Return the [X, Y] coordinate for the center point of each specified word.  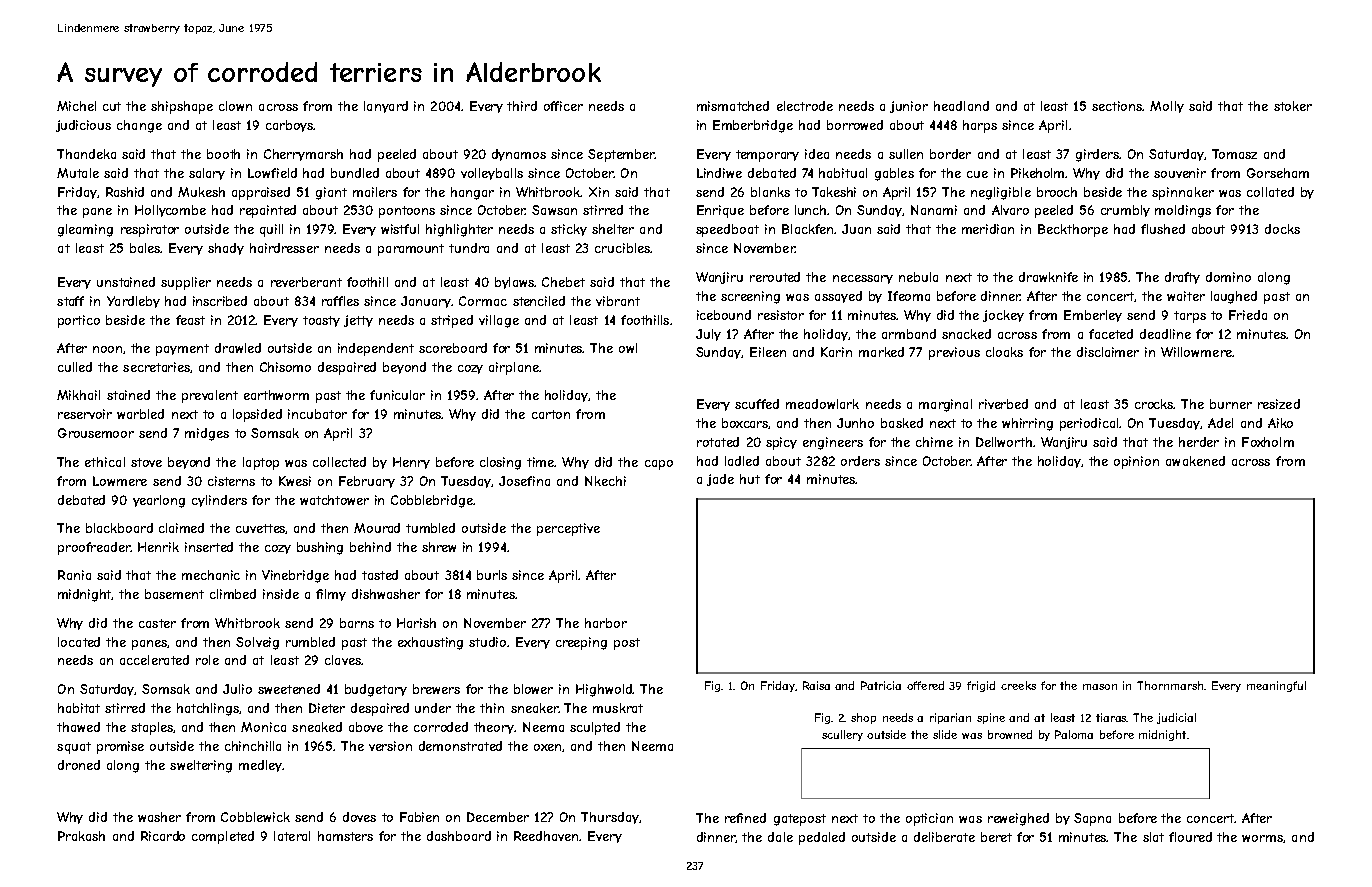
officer [563, 106]
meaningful [1276, 686]
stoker [1293, 106]
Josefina [524, 481]
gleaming [85, 230]
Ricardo [163, 836]
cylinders [219, 501]
